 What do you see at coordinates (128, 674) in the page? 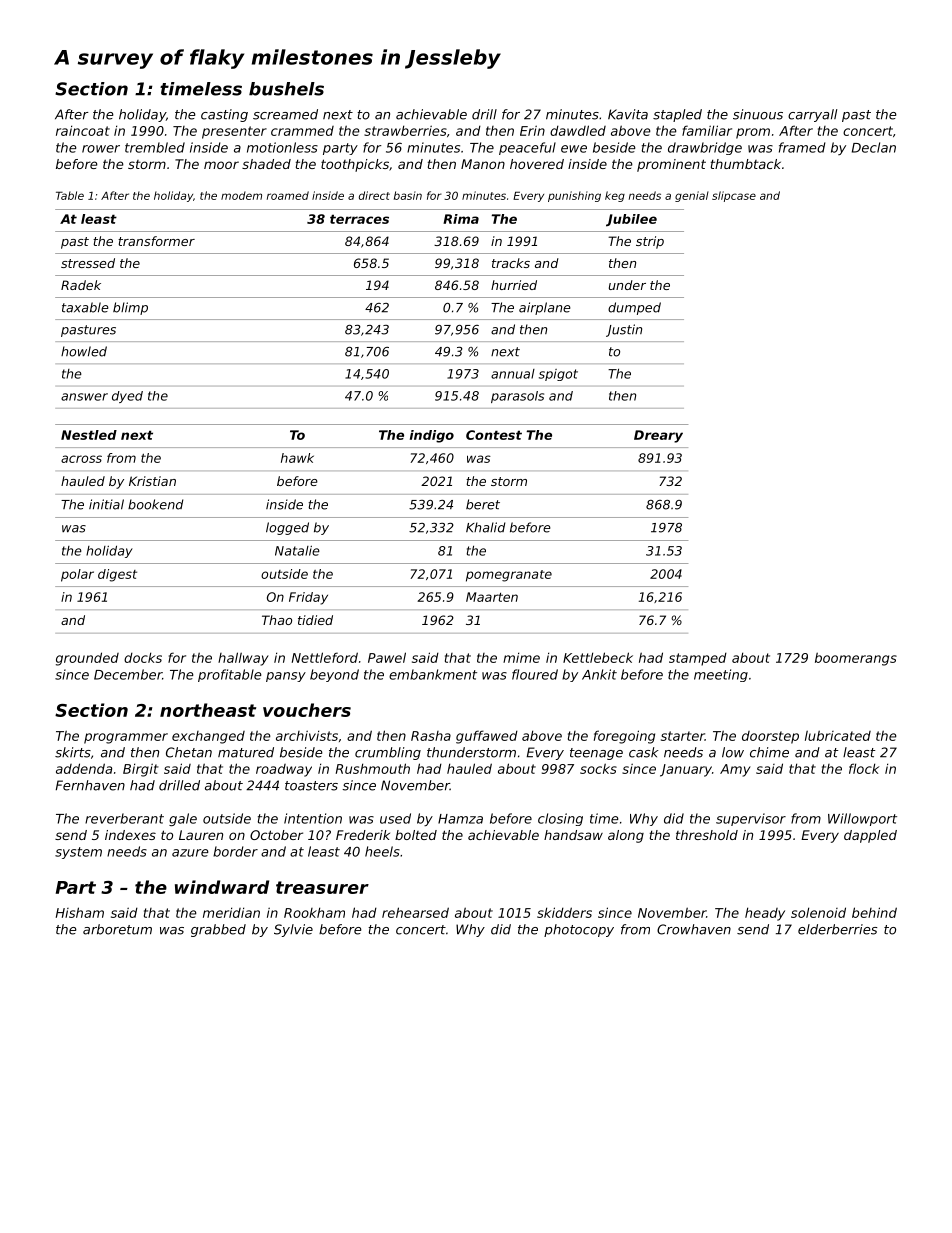
I see `December` at bounding box center [128, 674].
